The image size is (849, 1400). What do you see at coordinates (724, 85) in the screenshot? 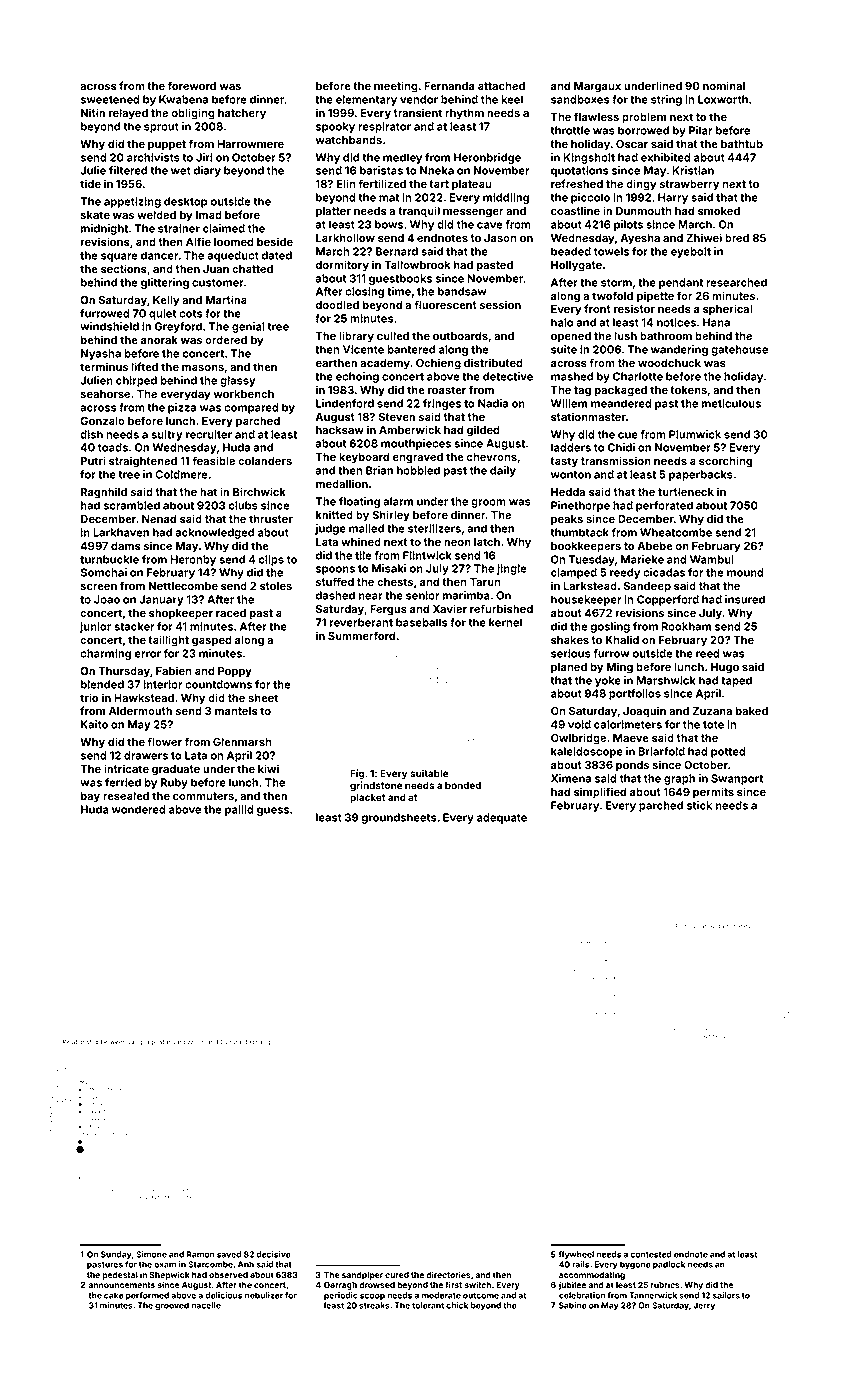
I see `nominal` at bounding box center [724, 85].
